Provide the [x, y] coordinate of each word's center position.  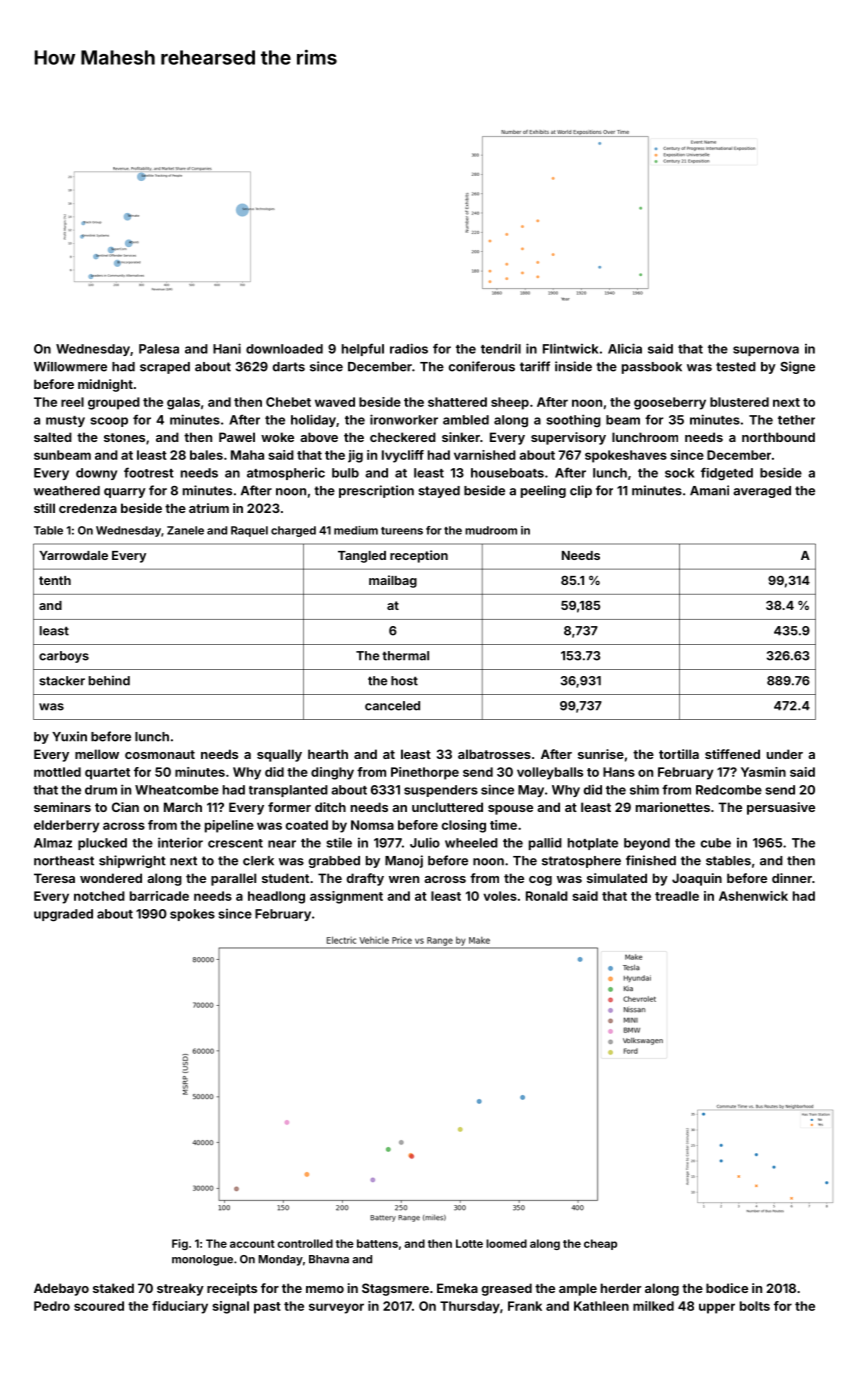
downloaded [284, 349]
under [785, 754]
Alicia [625, 348]
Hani [227, 348]
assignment [346, 897]
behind [109, 680]
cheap [600, 1244]
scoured [99, 1306]
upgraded [63, 915]
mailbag [393, 581]
